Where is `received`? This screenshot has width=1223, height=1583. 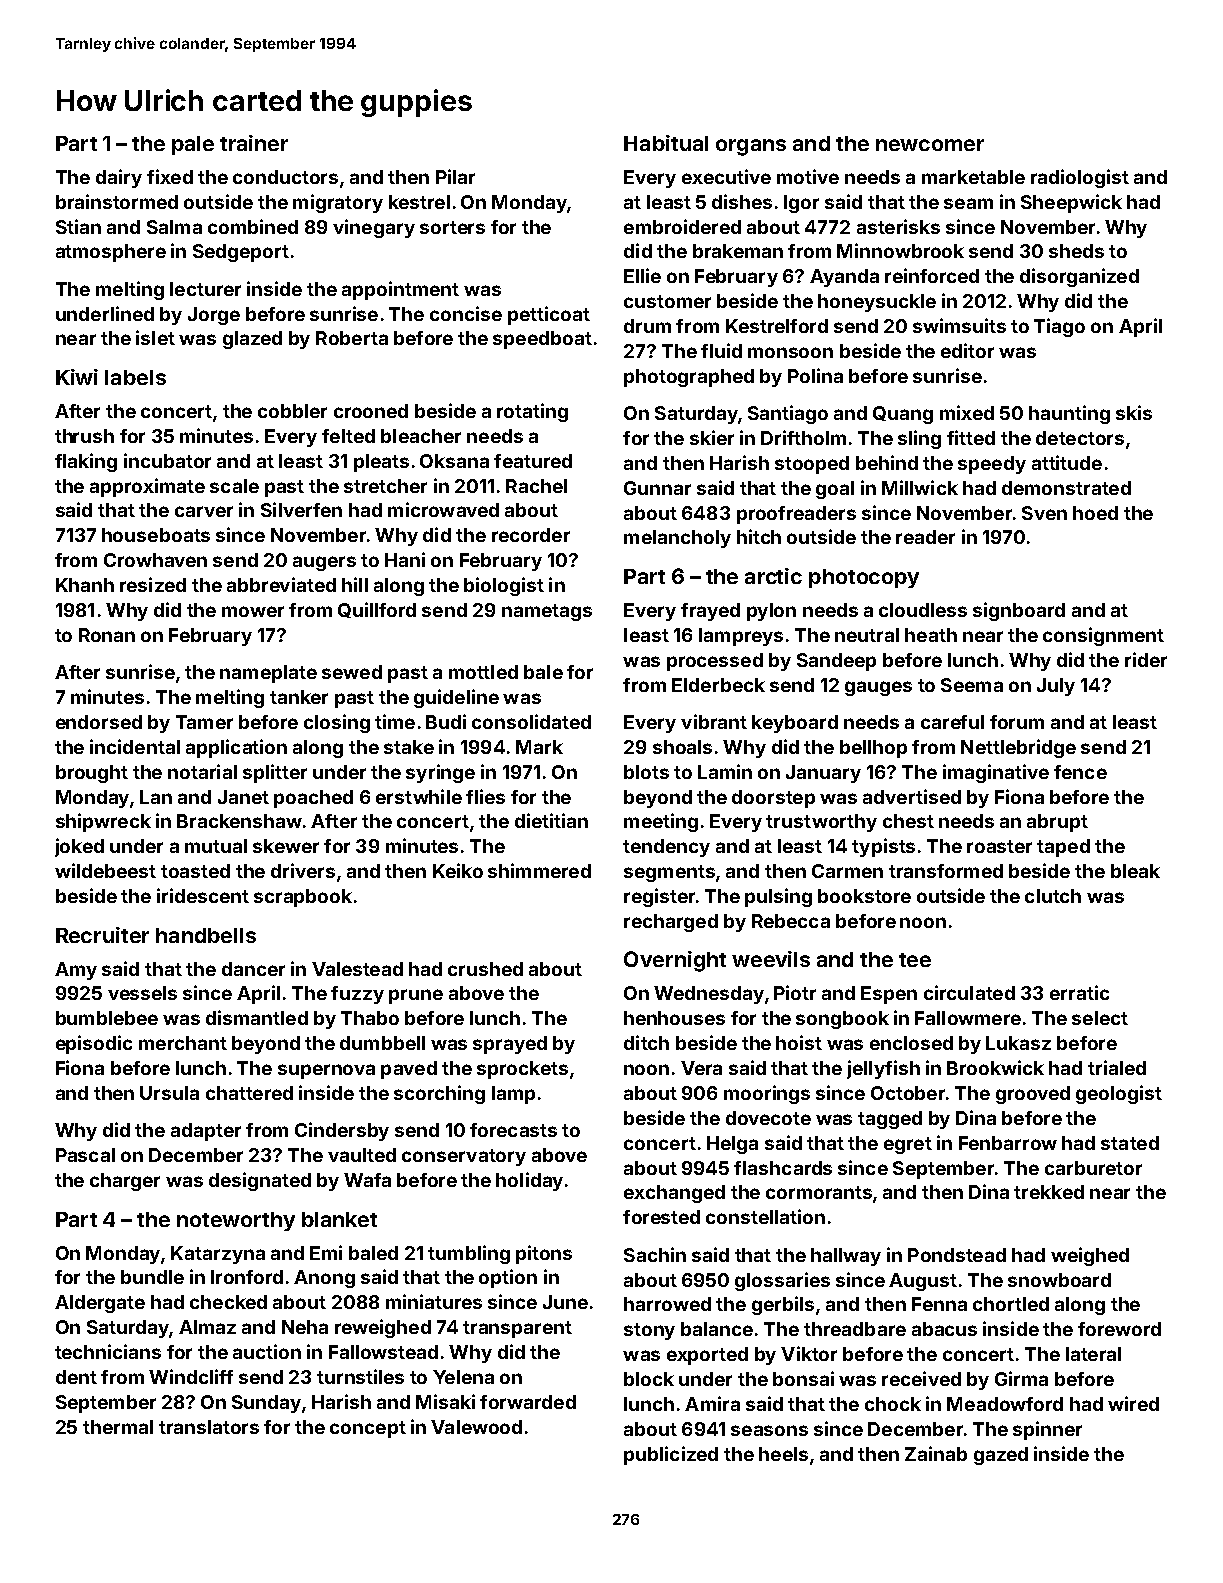 received is located at coordinates (921, 1378).
